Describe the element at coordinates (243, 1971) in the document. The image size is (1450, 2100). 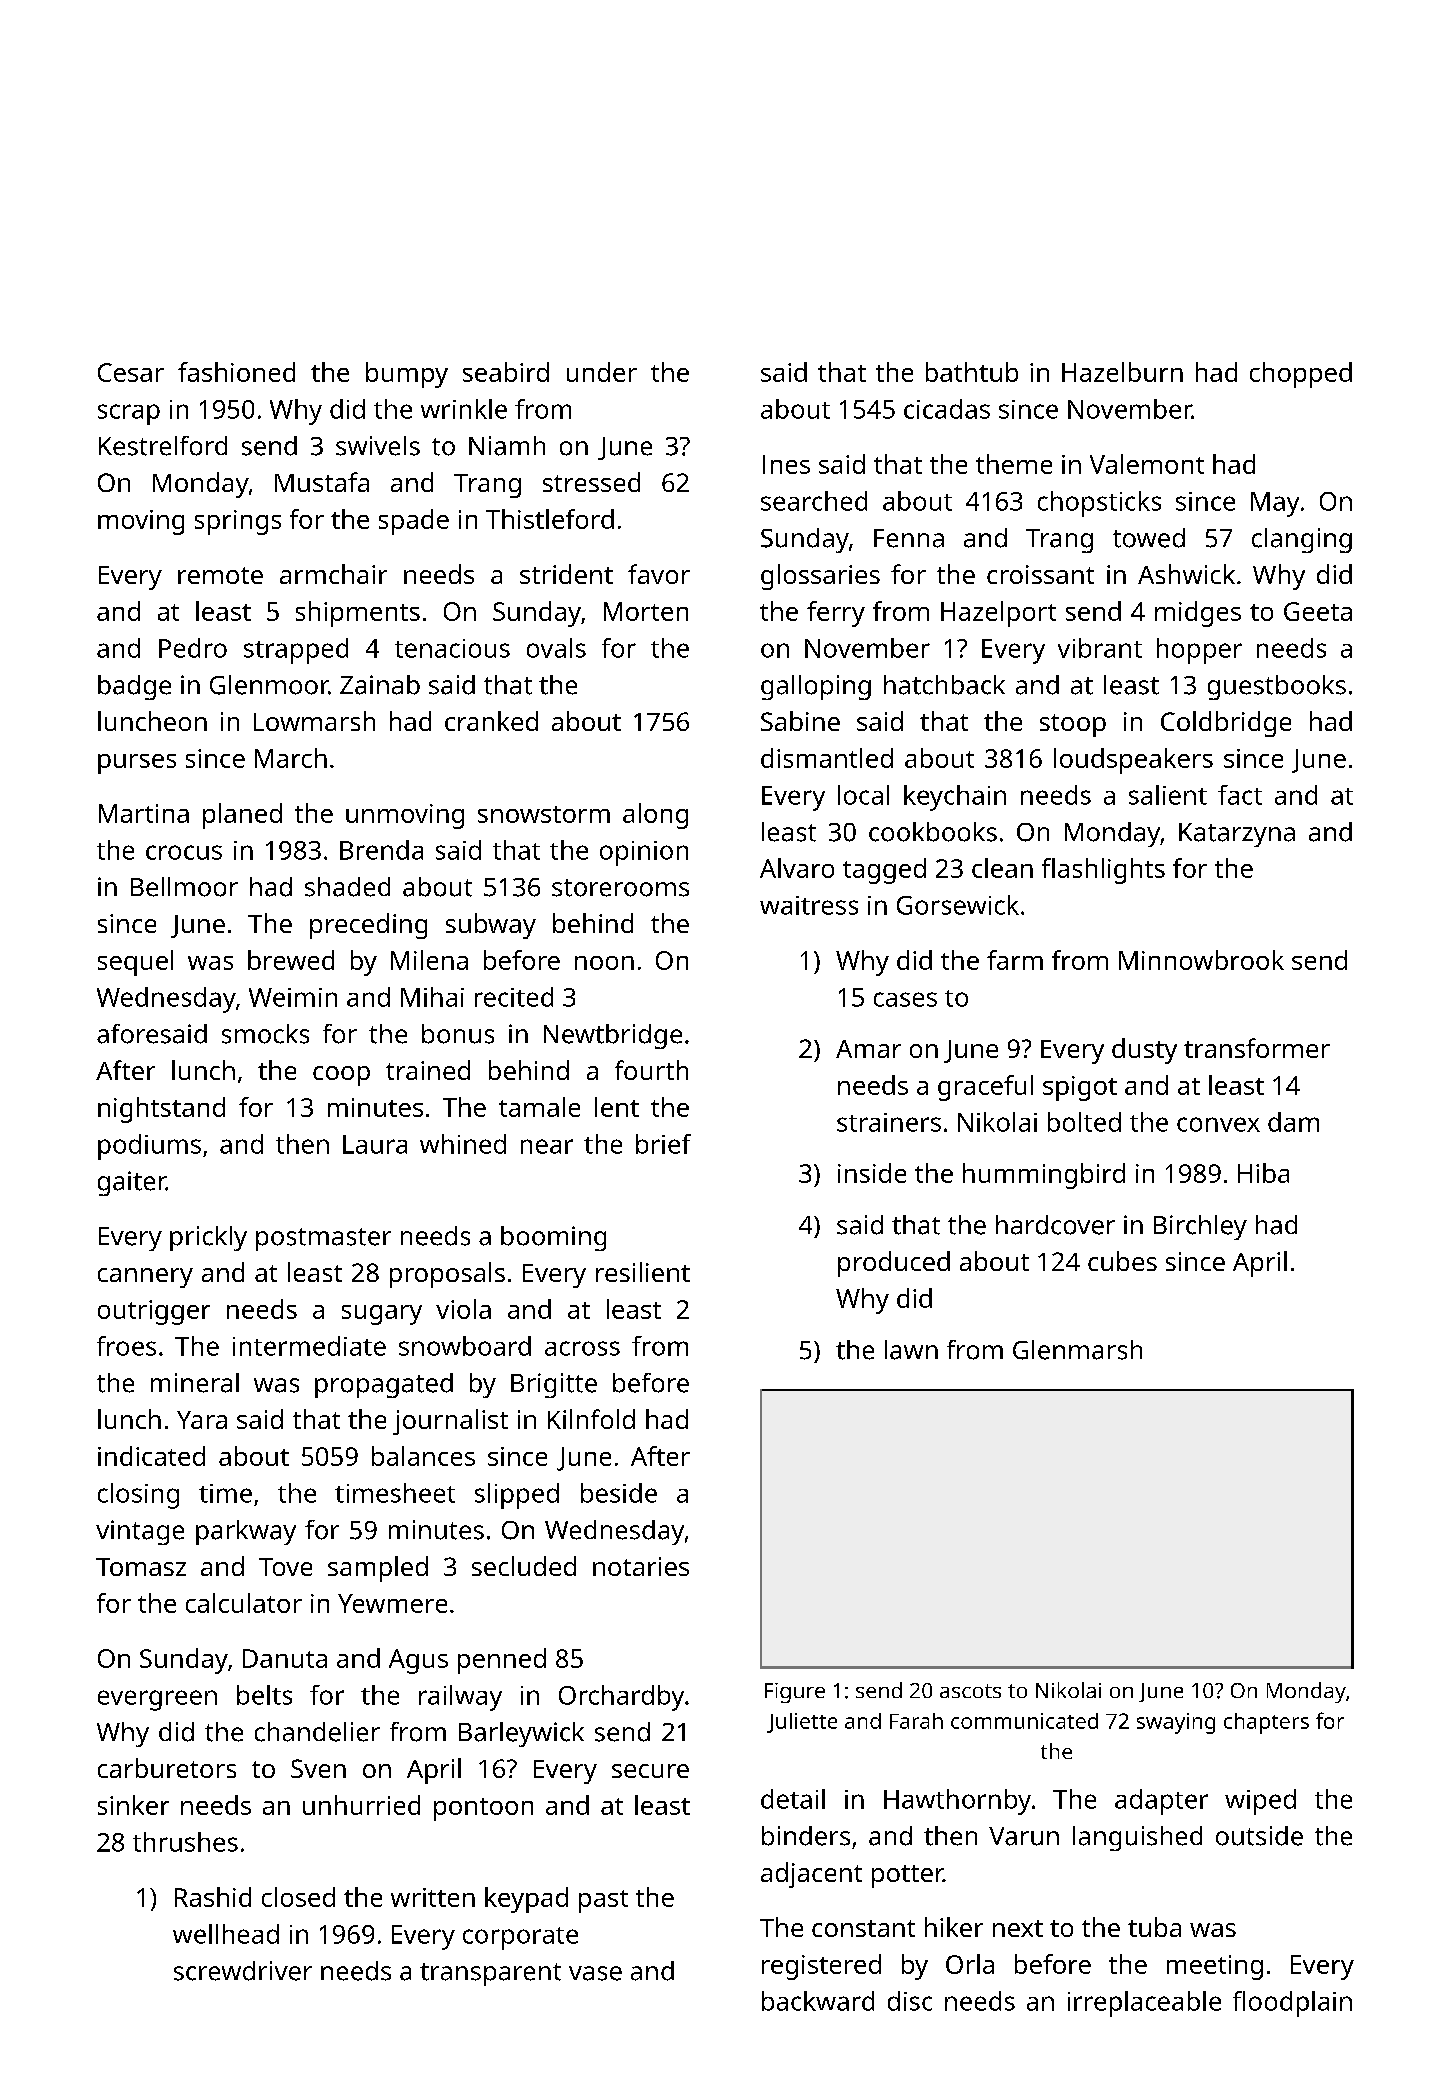
I see `screwdriver` at that location.
